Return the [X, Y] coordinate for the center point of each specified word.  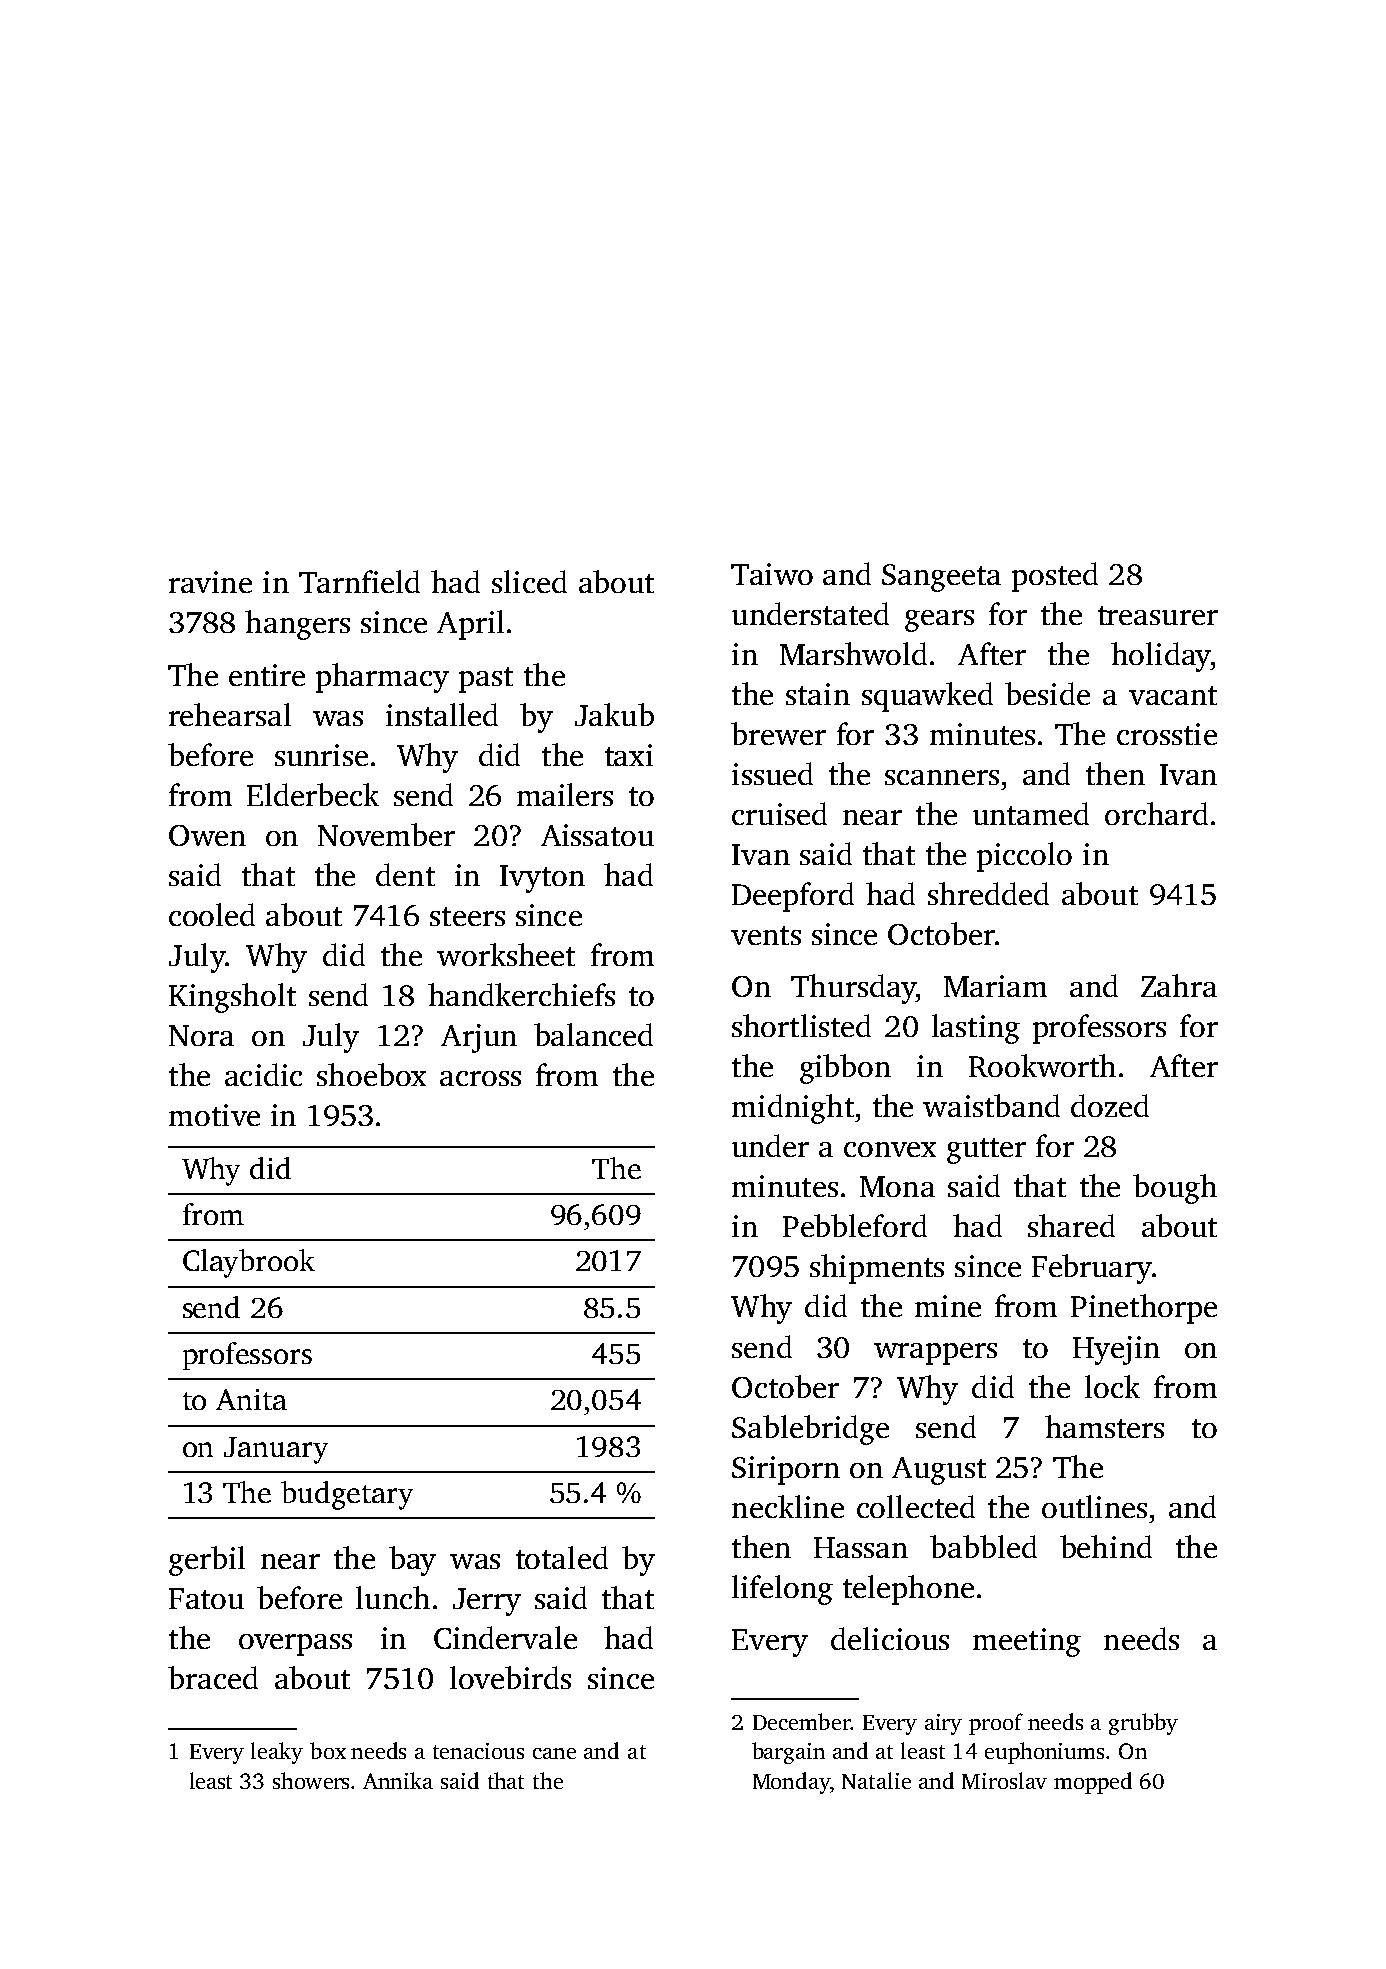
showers [311, 1780]
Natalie [876, 1780]
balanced [593, 1034]
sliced [529, 581]
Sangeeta [941, 578]
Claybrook [249, 1263]
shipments [877, 1269]
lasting [976, 1029]
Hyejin [1116, 1350]
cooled [212, 914]
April [470, 625]
